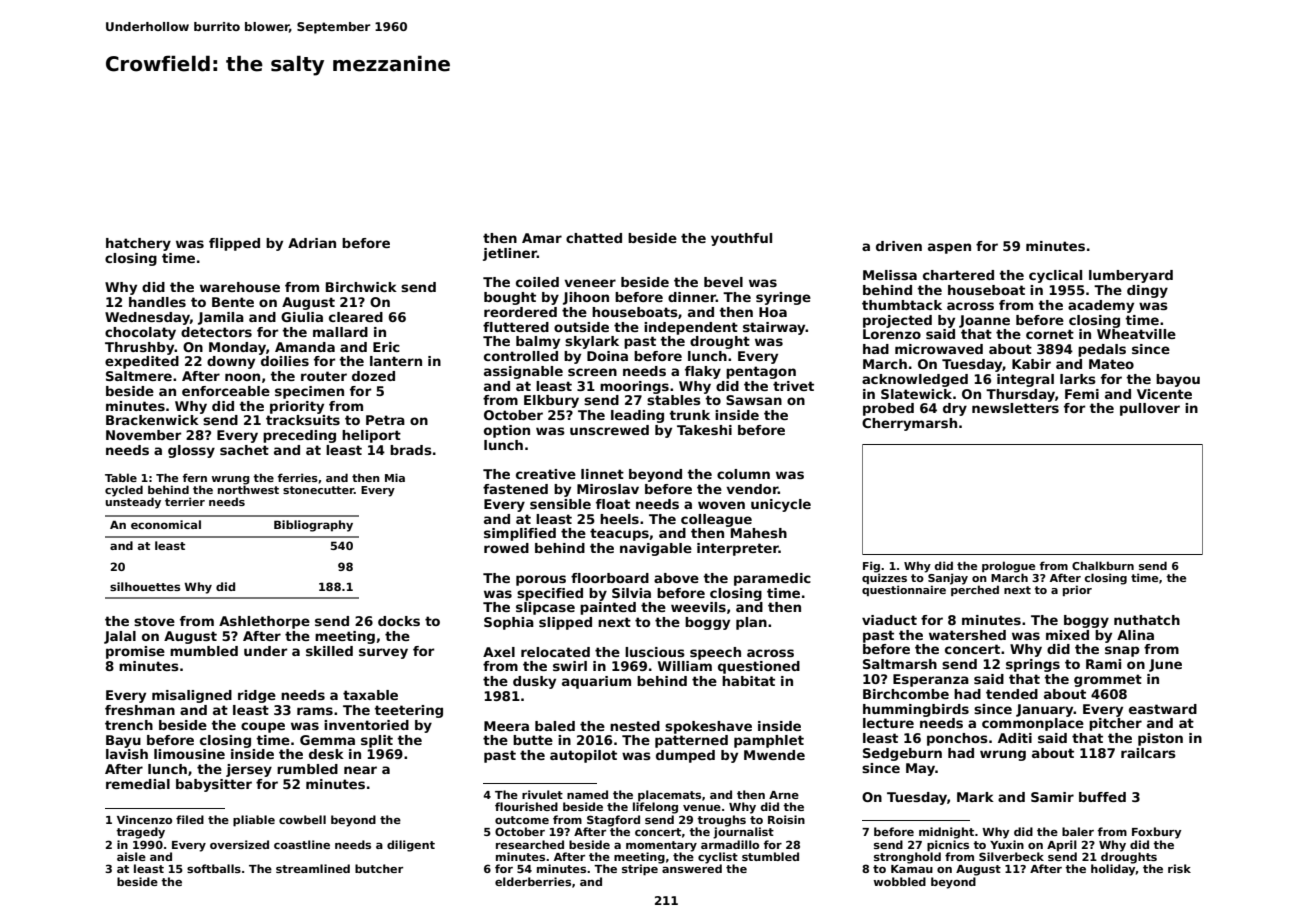  Describe the element at coordinates (783, 298) in the screenshot. I see `syringe` at that location.
